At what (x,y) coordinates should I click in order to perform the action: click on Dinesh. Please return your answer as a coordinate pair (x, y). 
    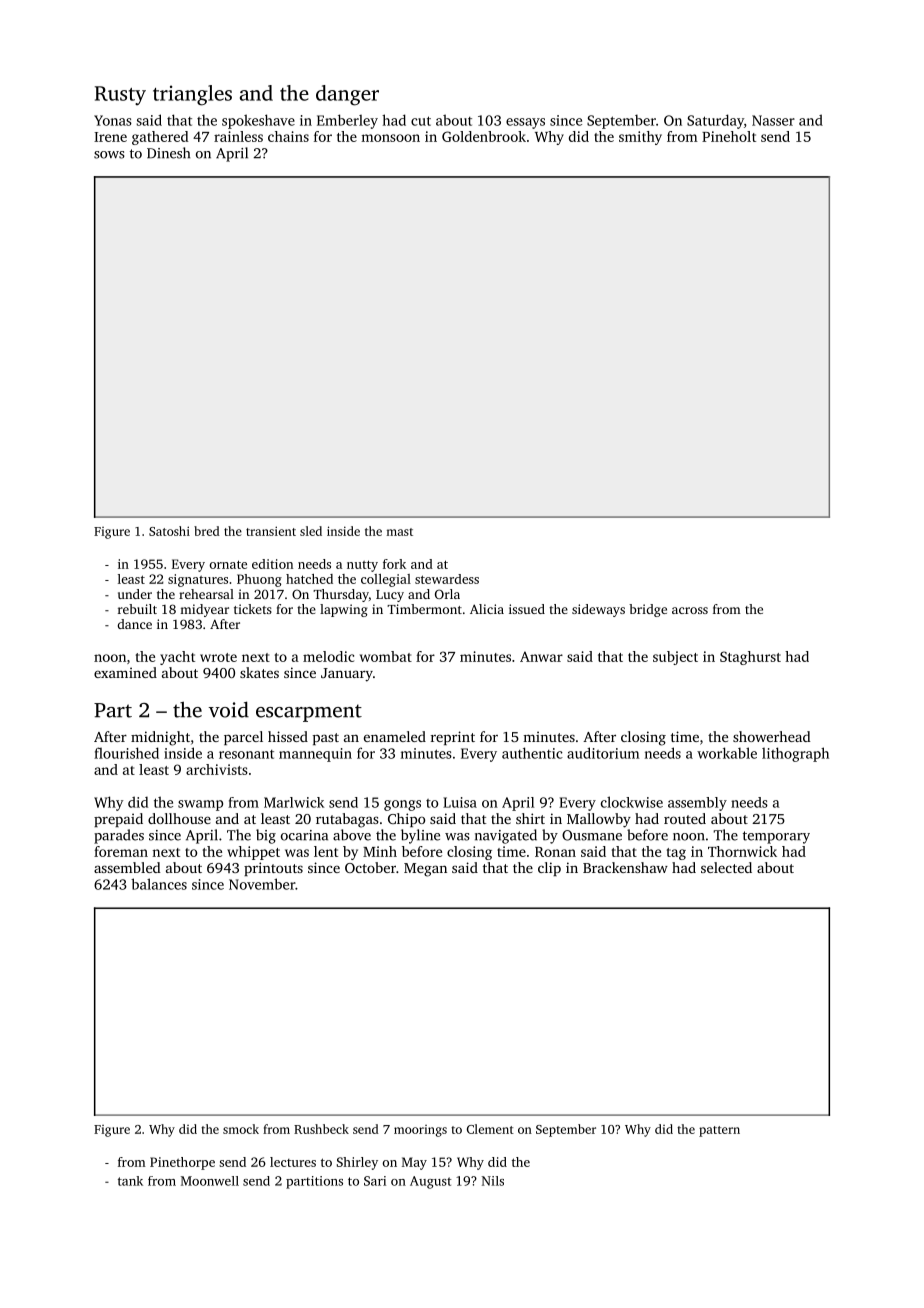
    Looking at the image, I should click on (168, 153).
